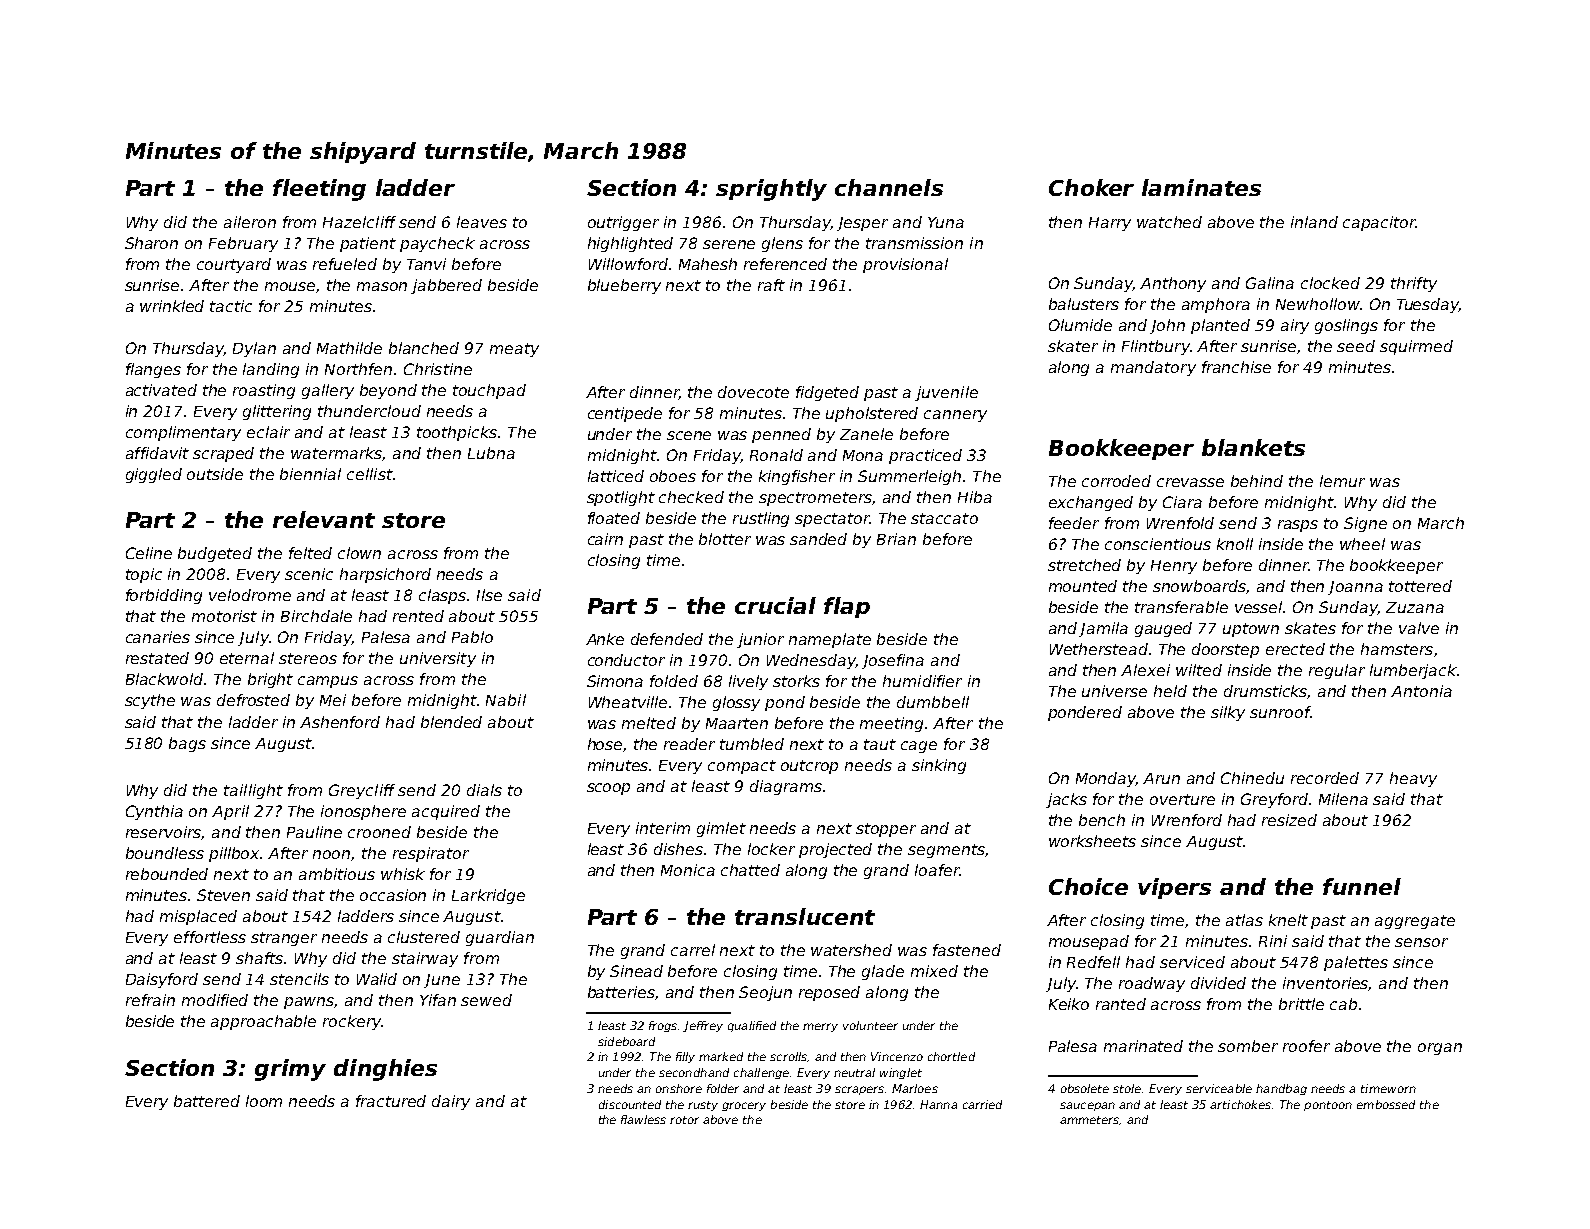 This document has width=1590, height=1229. What do you see at coordinates (934, 971) in the document?
I see `mixed` at bounding box center [934, 971].
